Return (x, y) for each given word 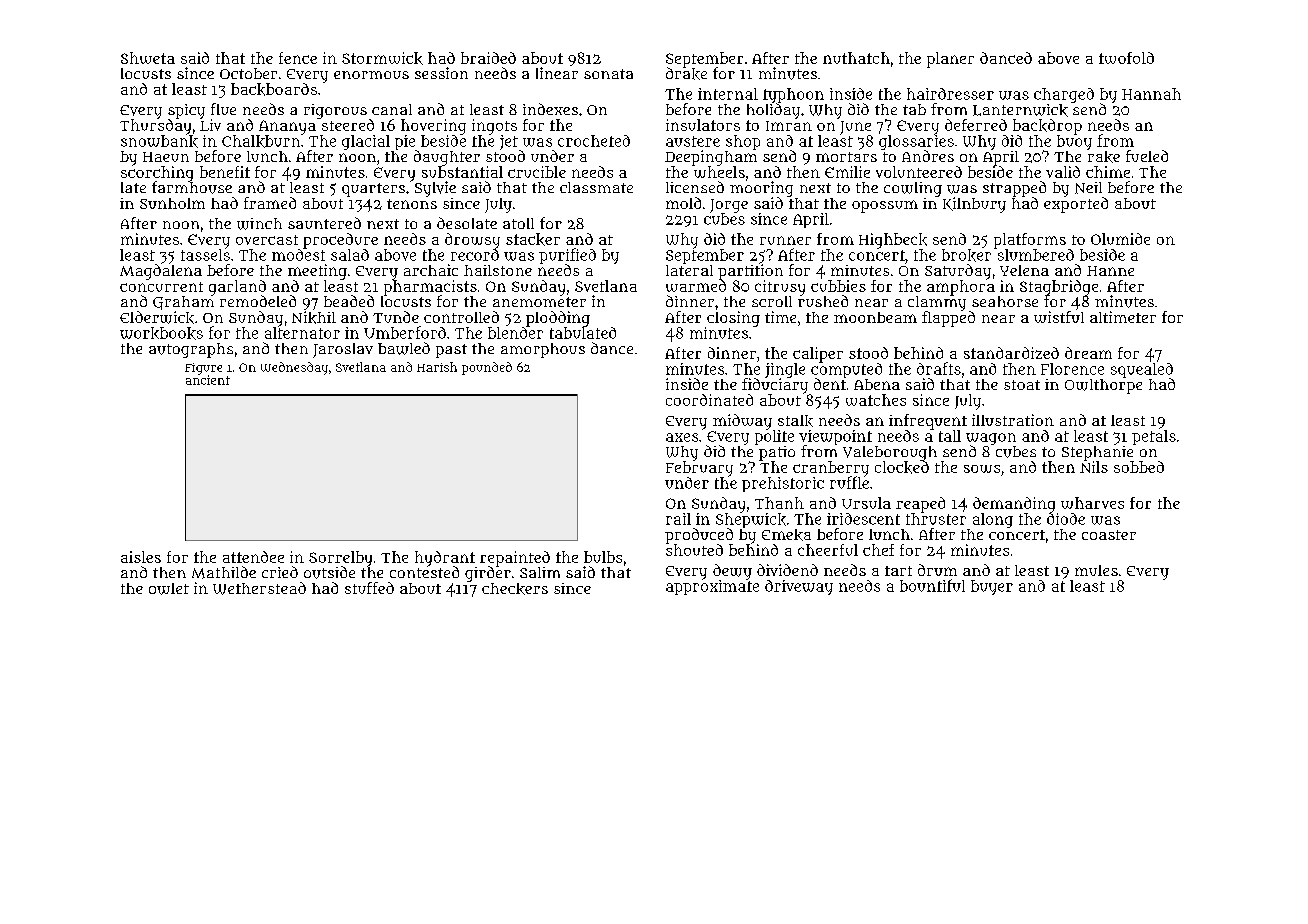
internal (728, 94)
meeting (317, 272)
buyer (992, 587)
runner (785, 240)
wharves (1092, 503)
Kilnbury (974, 205)
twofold (1126, 58)
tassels (205, 255)
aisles (141, 557)
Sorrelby (340, 559)
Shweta (148, 58)
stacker (533, 239)
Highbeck (893, 241)
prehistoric (783, 484)
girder (488, 574)
